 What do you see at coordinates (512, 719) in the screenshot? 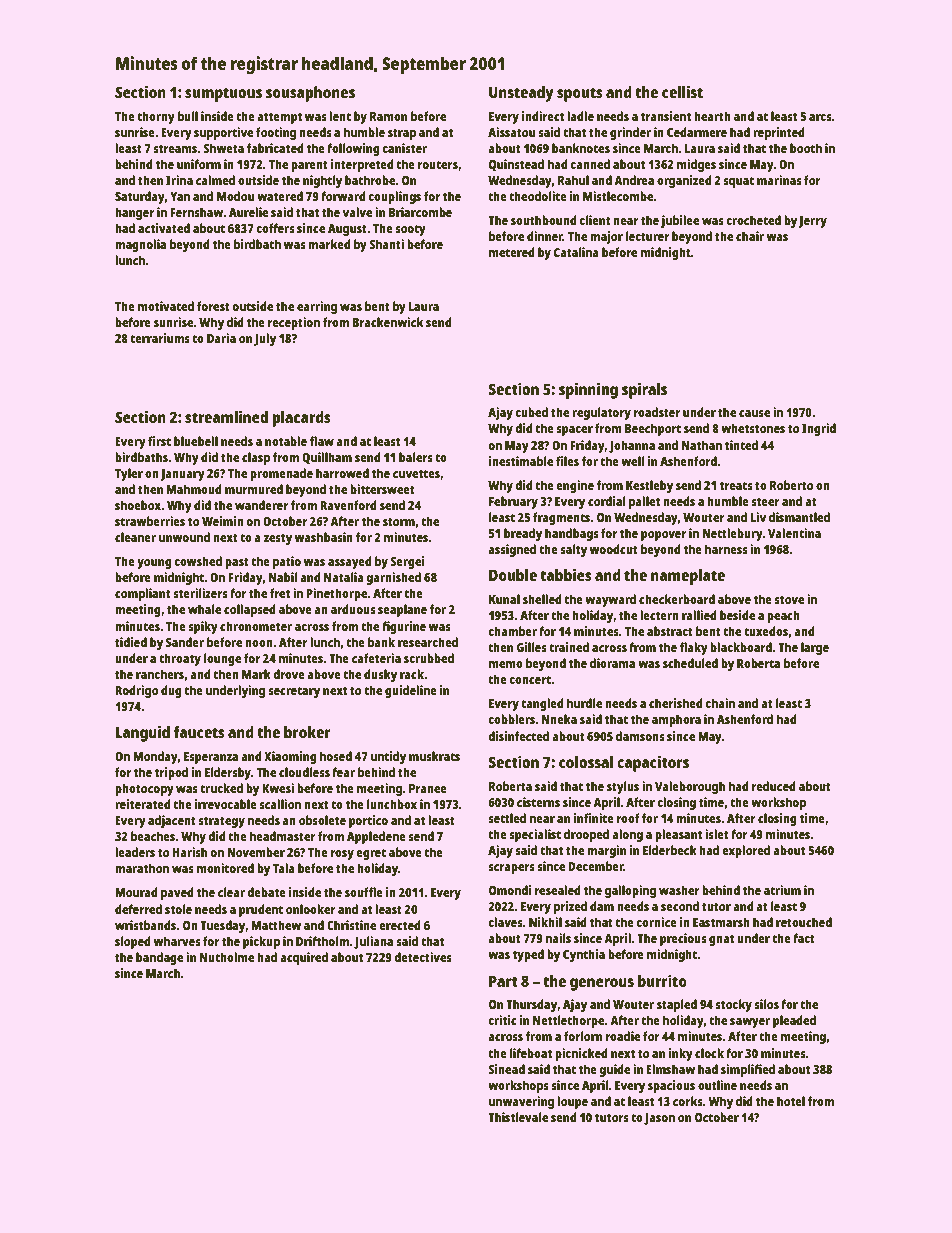
I see `cobblers` at bounding box center [512, 719].
